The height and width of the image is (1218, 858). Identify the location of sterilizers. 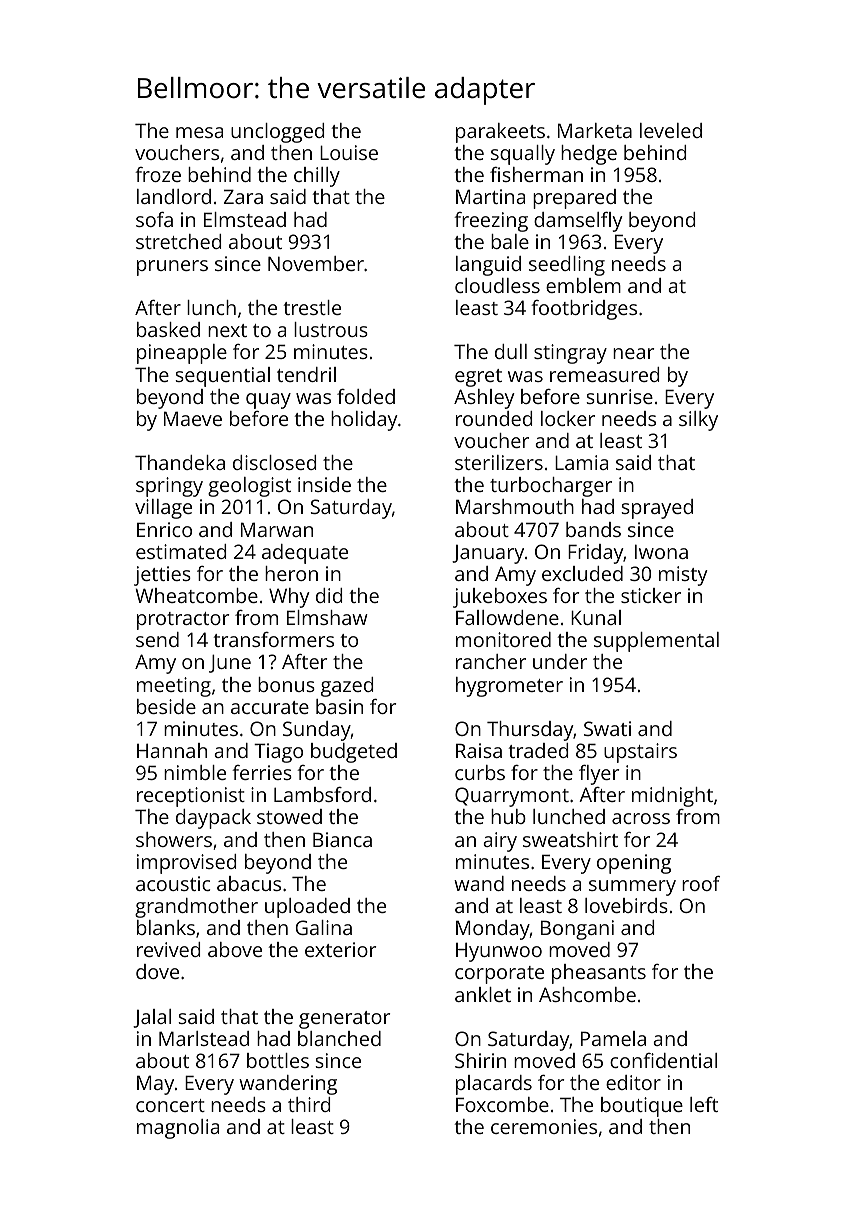
(499, 462).
